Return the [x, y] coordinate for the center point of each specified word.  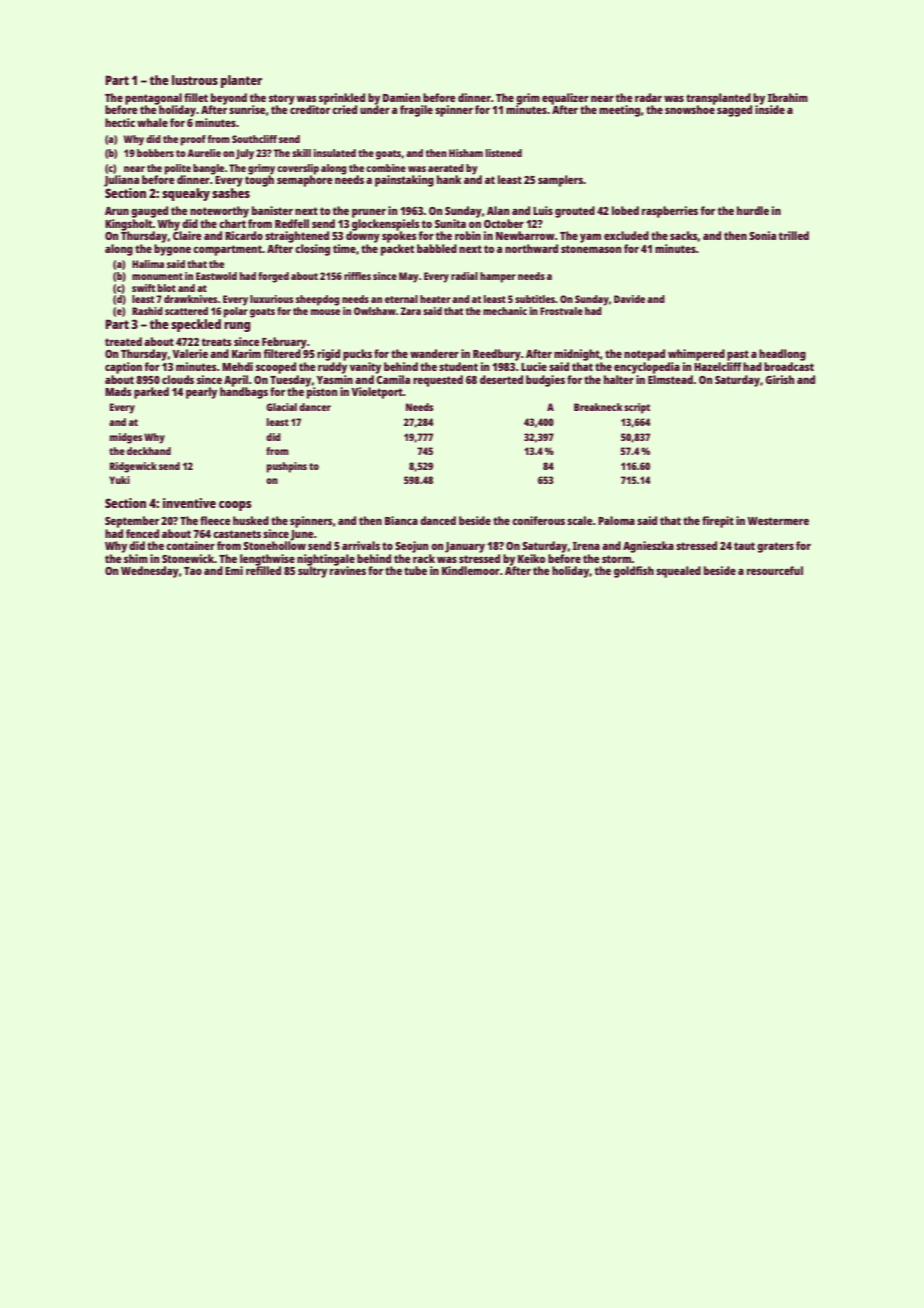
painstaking [404, 181]
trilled [794, 235]
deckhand [149, 451]
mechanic [505, 311]
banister [272, 210]
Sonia [762, 235]
